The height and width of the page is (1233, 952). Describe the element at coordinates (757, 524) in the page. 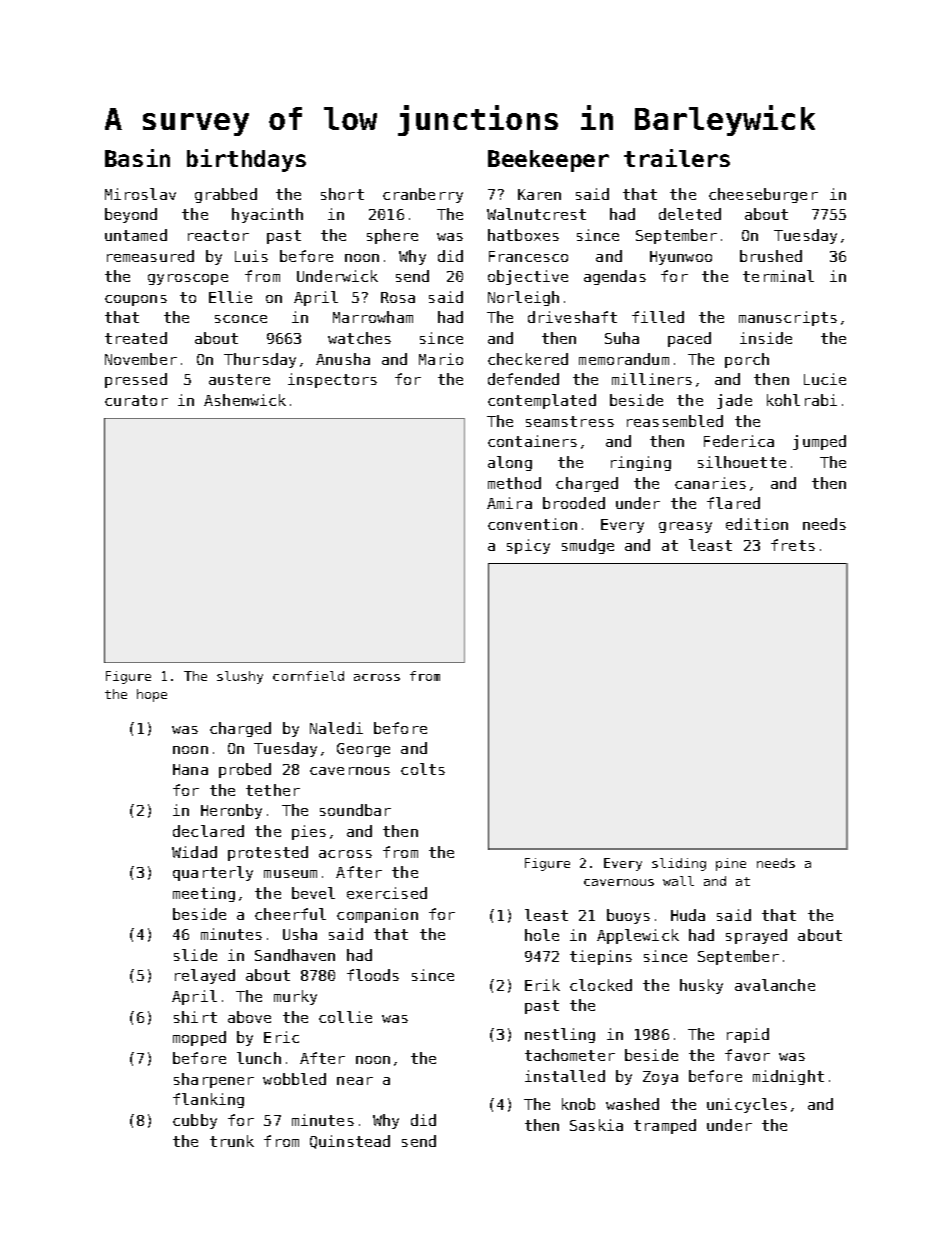

I see `edition` at that location.
